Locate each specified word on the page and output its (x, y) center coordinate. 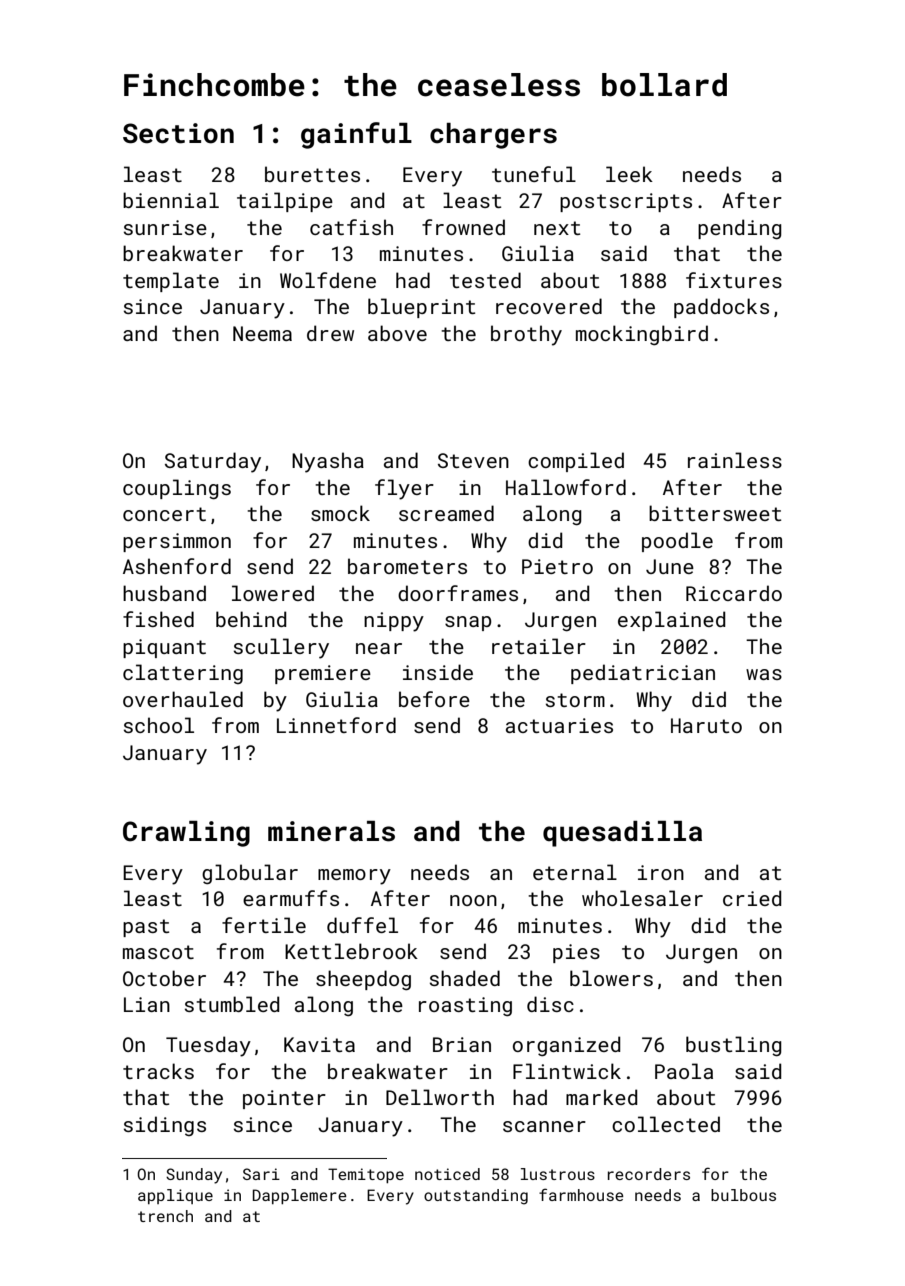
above (397, 333)
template (171, 282)
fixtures (734, 280)
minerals (331, 831)
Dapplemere (300, 1196)
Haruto (706, 725)
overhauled (183, 699)
